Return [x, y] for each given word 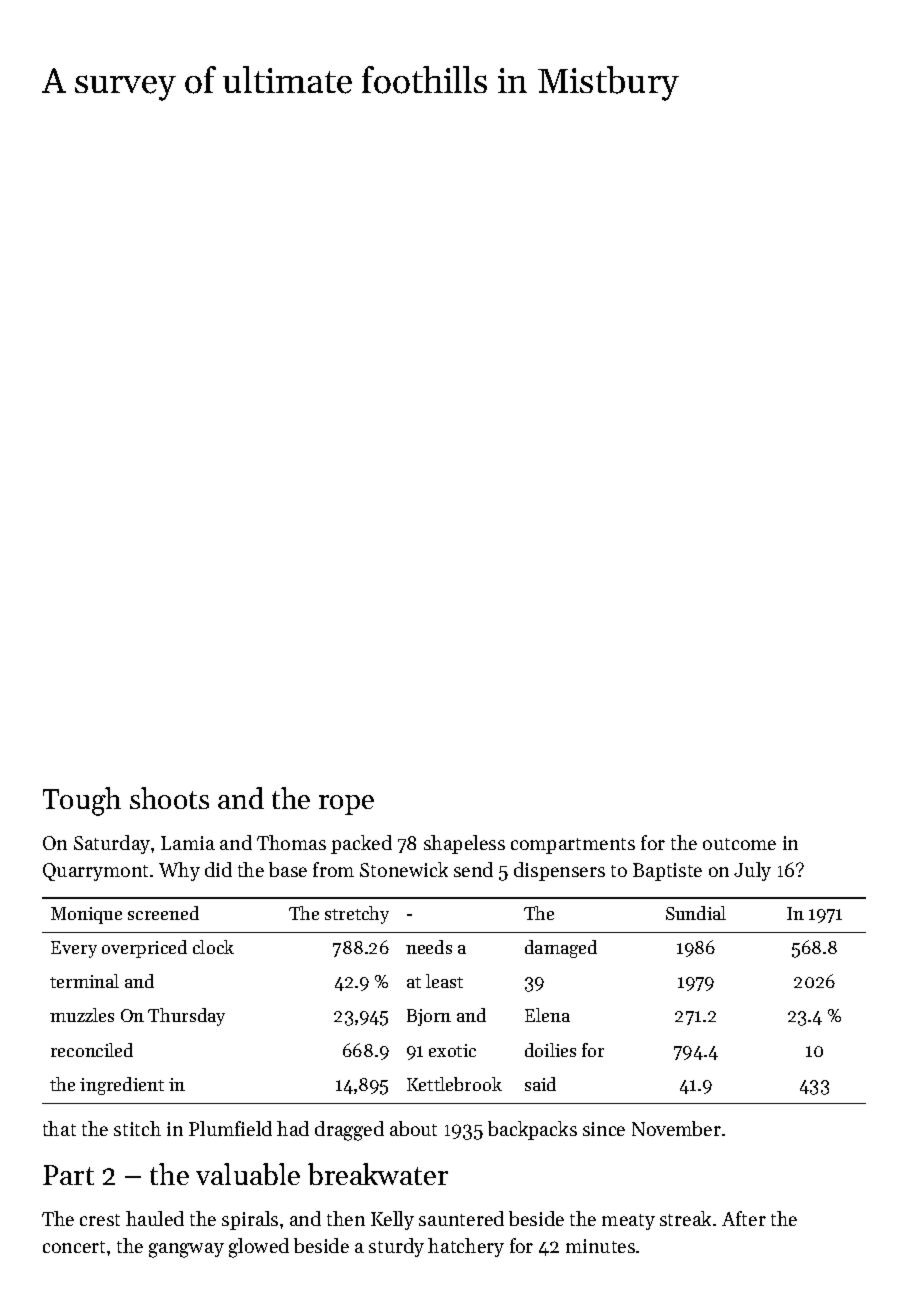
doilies [550, 1050]
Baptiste [667, 872]
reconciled [92, 1050]
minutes [600, 1246]
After [744, 1218]
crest [100, 1220]
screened [163, 913]
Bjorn [429, 1017]
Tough [82, 801]
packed [361, 844]
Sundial [696, 913]
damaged [561, 949]
